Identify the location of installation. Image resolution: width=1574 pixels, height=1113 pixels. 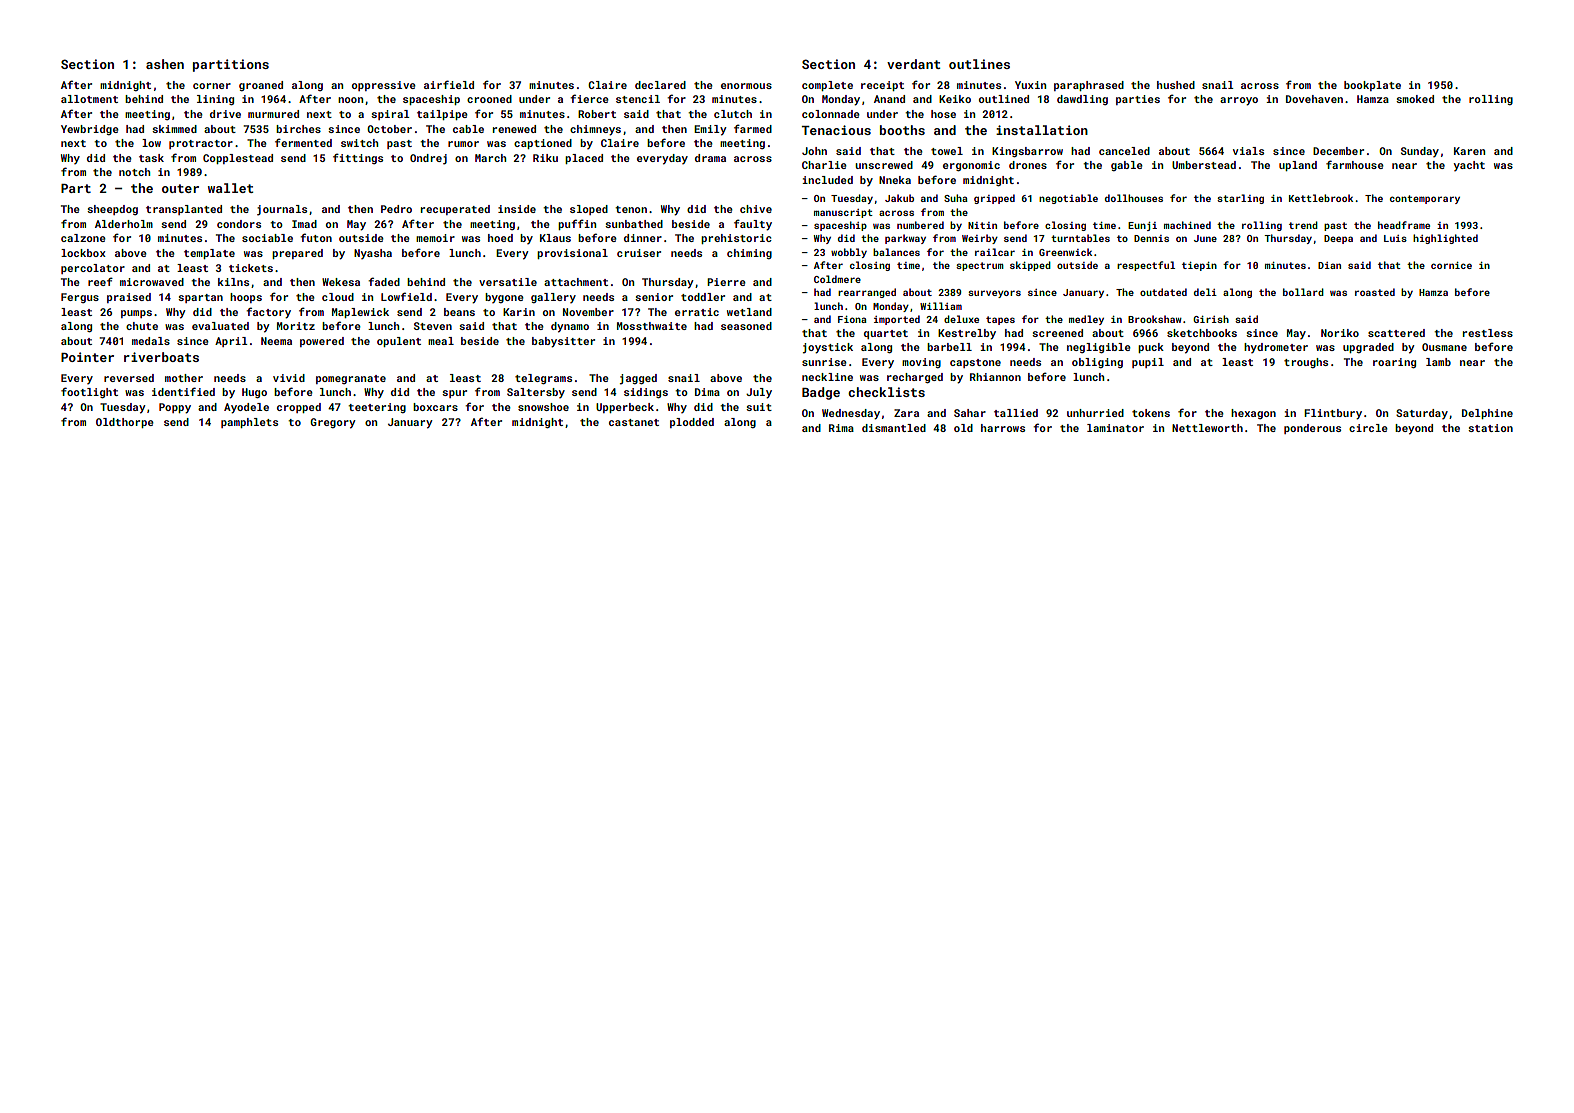
(1042, 130).
